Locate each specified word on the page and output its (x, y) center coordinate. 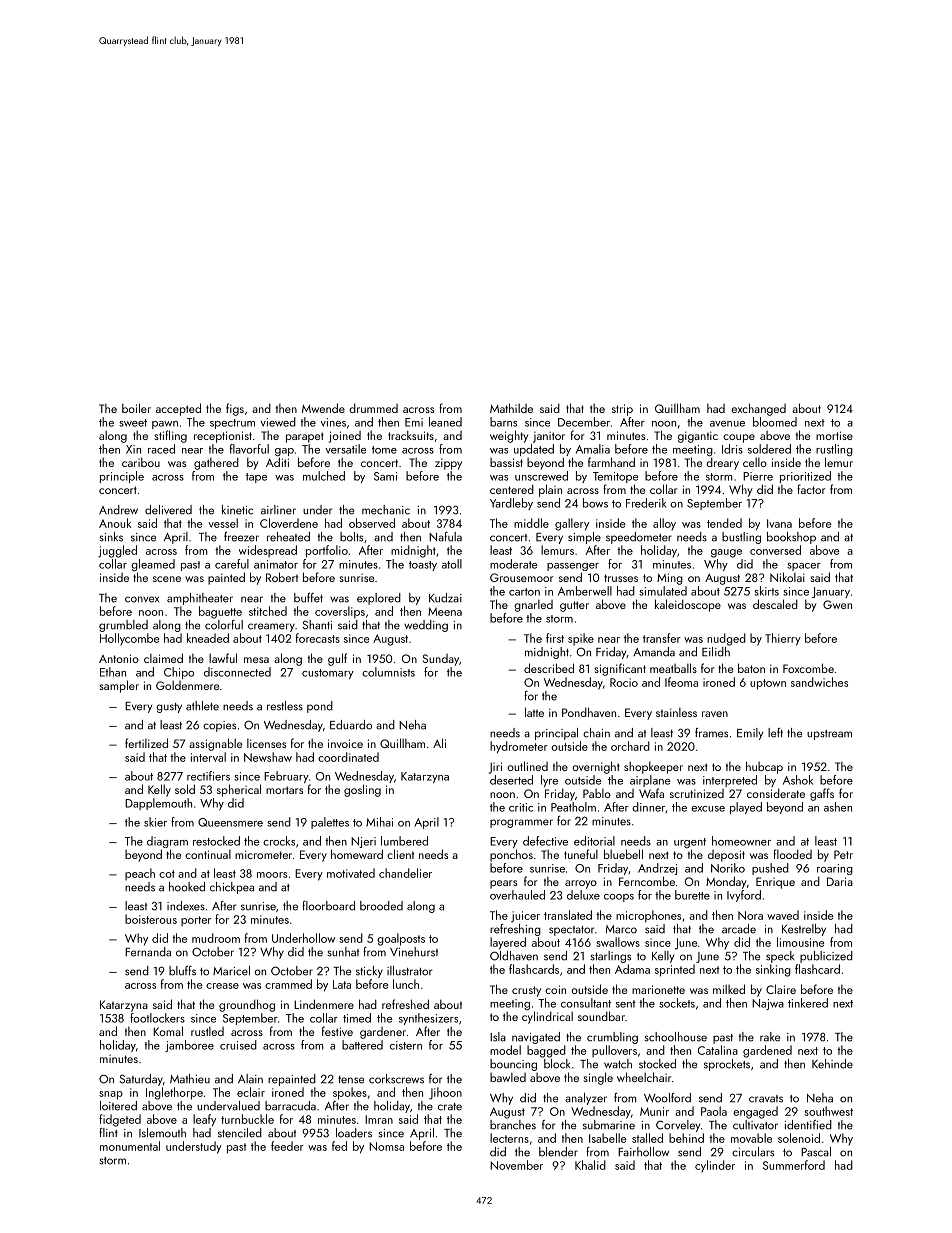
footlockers (157, 1018)
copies (219, 726)
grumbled (123, 626)
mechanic (386, 510)
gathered (216, 463)
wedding (426, 626)
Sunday (441, 660)
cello (755, 462)
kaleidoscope (688, 605)
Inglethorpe (174, 1093)
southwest (828, 1111)
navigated (536, 1038)
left (775, 733)
